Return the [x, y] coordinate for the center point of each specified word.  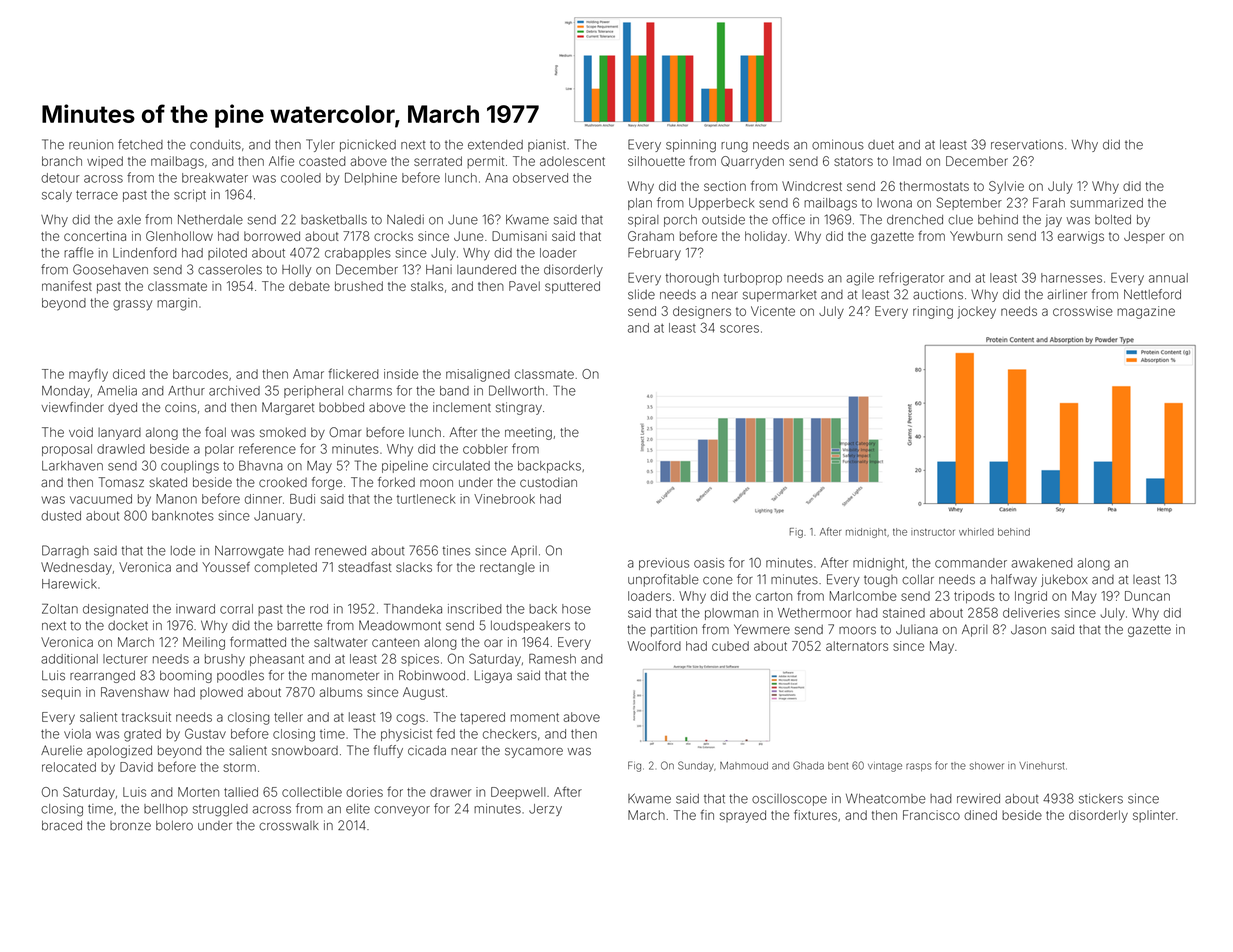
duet [881, 145]
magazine [1146, 312]
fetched [140, 144]
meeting [528, 433]
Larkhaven [72, 466]
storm [239, 767]
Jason [1028, 630]
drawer [450, 792]
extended [495, 145]
